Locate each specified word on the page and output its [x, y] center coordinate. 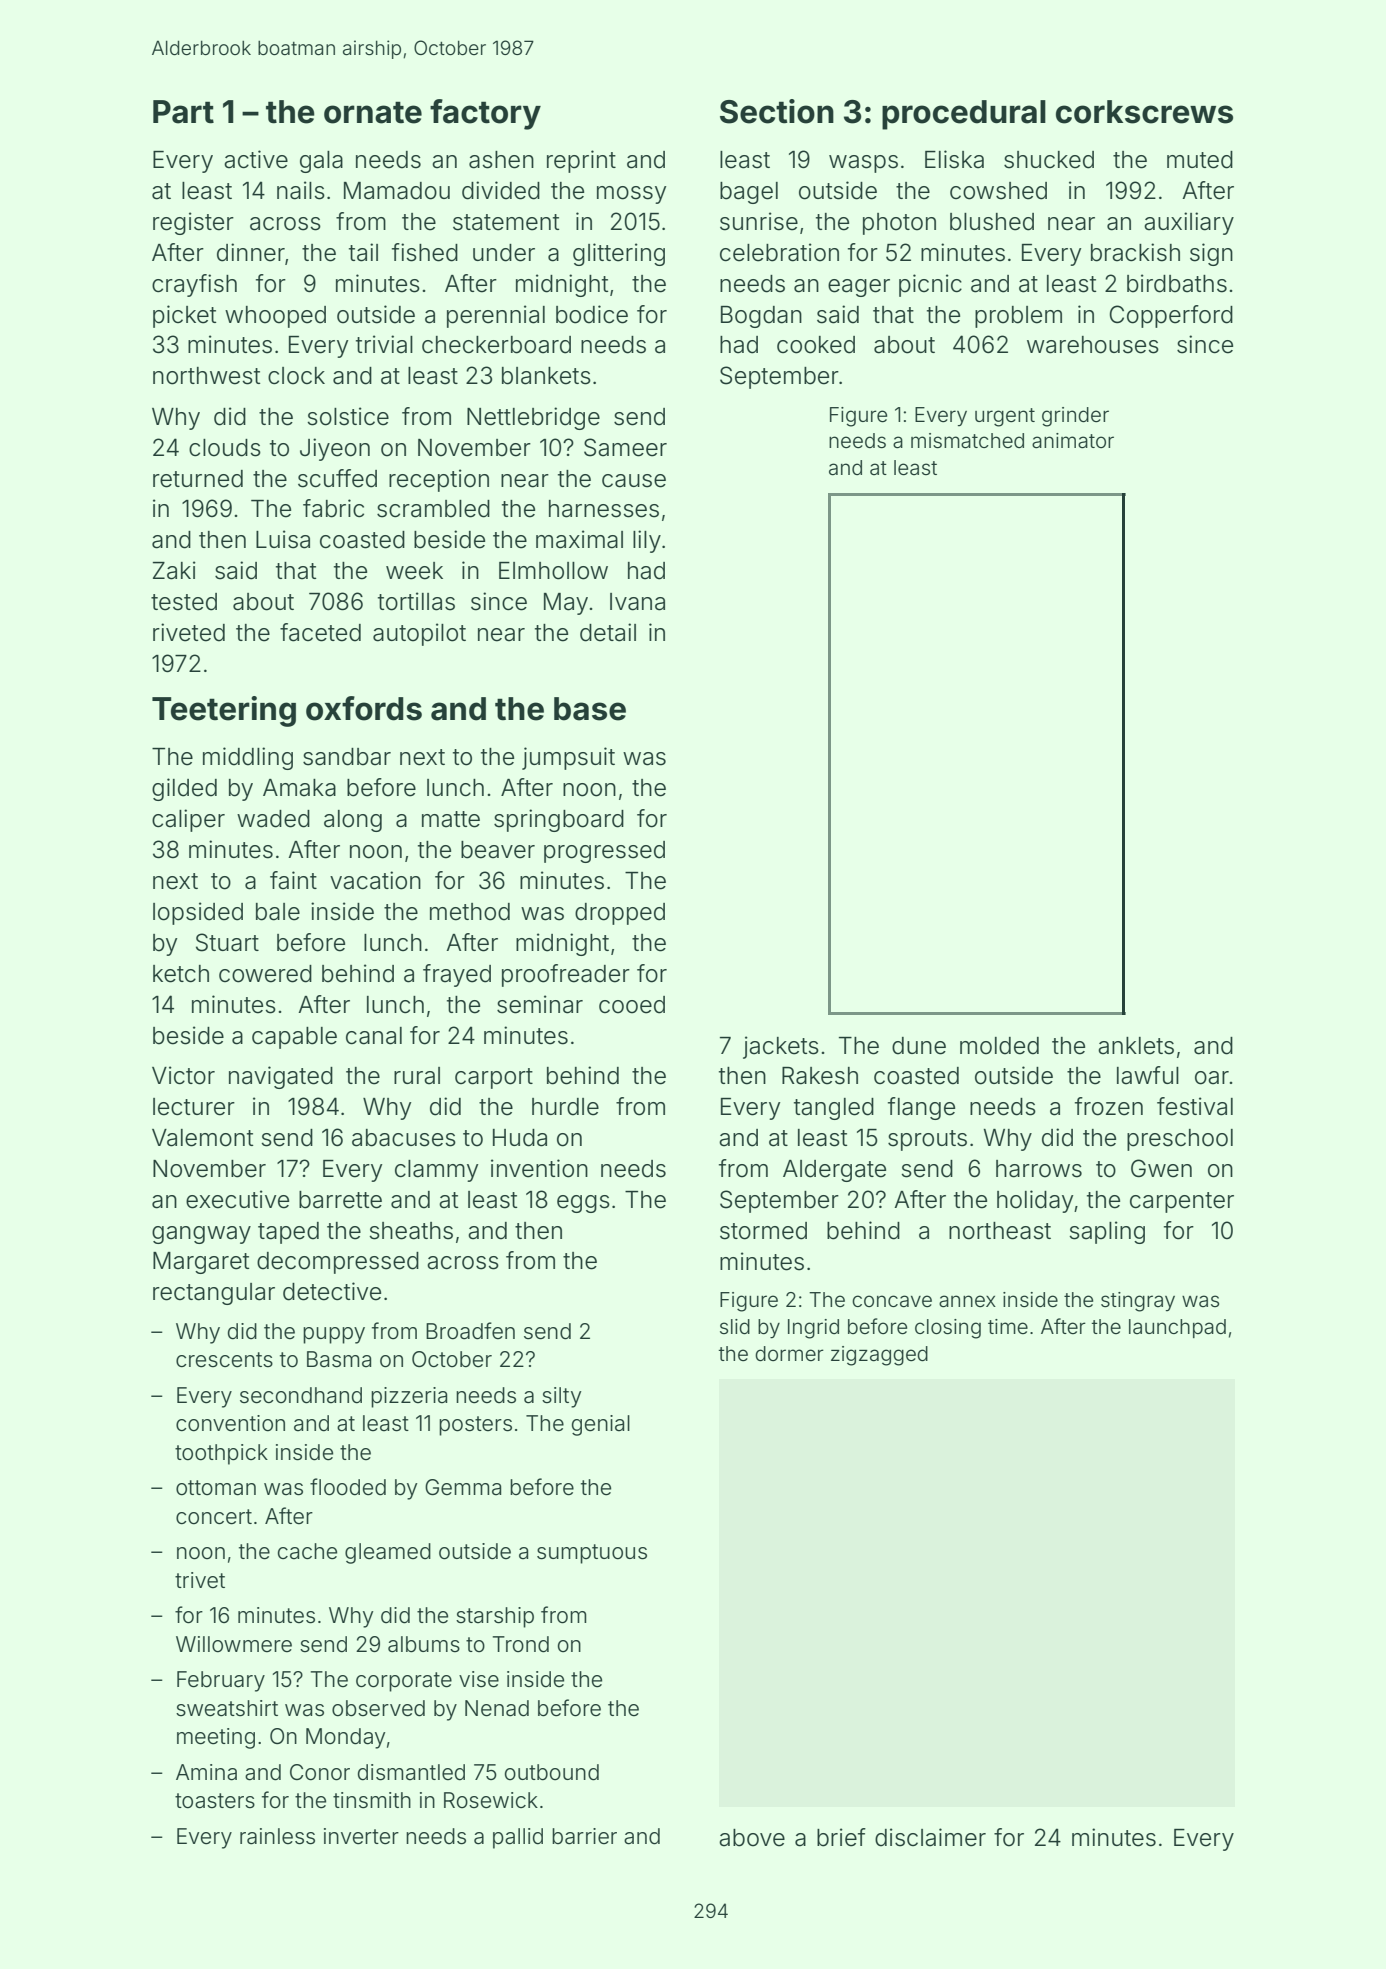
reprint [581, 161]
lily [647, 541]
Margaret [201, 1263]
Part [183, 112]
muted [1200, 160]
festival [1195, 1106]
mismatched [967, 440]
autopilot [419, 634]
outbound [552, 1772]
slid [735, 1326]
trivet [200, 1580]
